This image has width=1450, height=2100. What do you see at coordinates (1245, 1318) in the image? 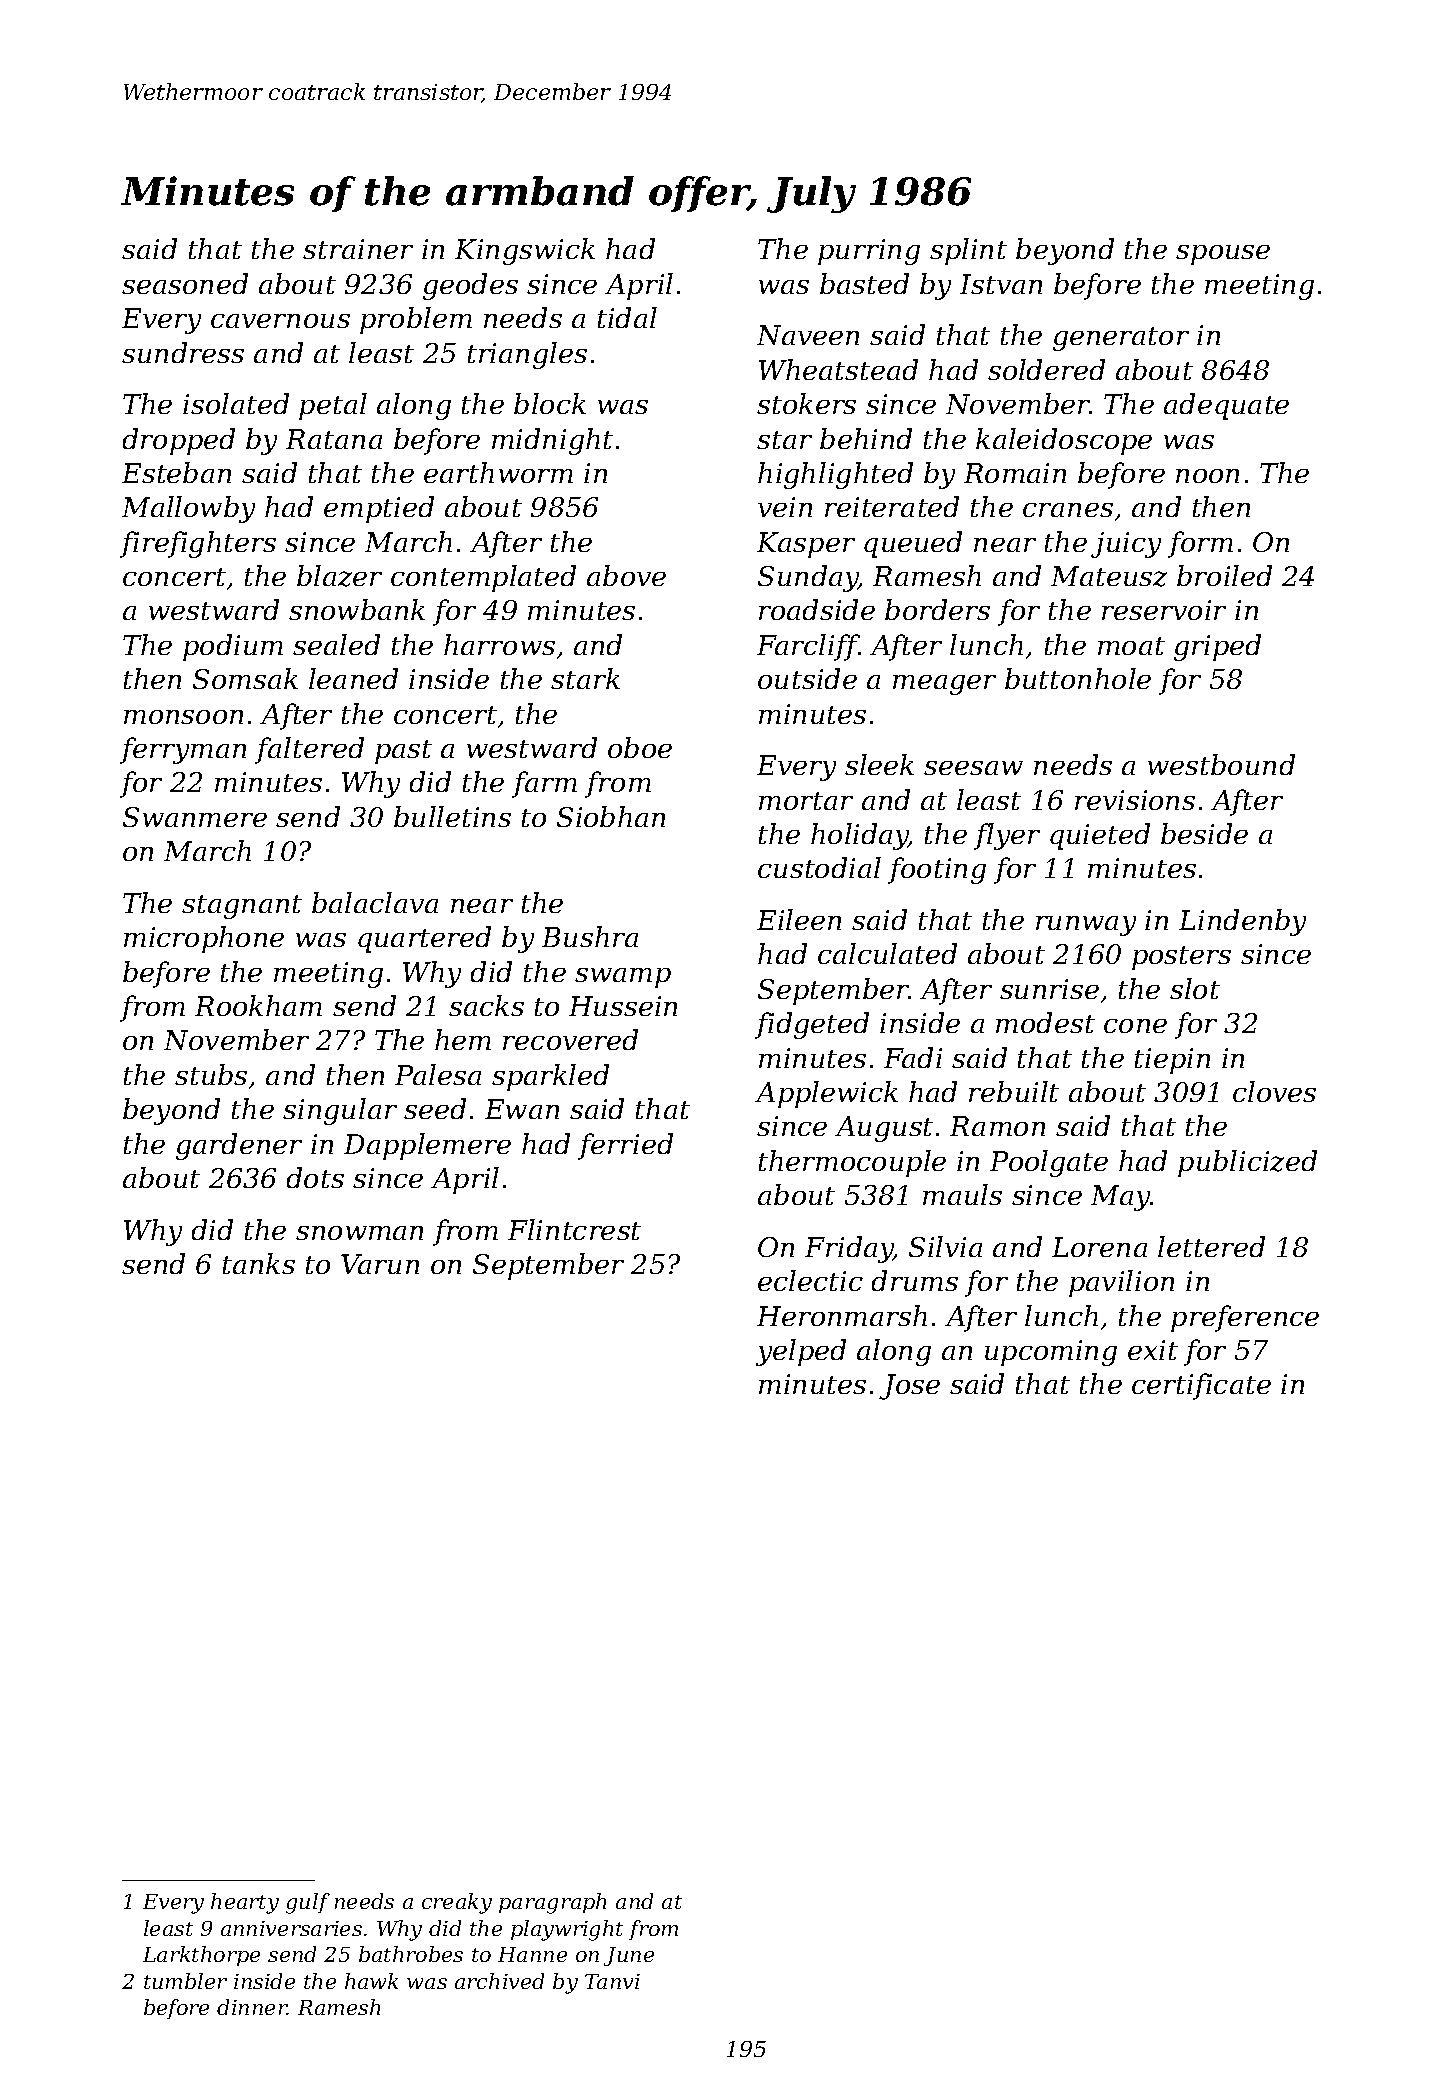
I see `preference` at bounding box center [1245, 1318].
